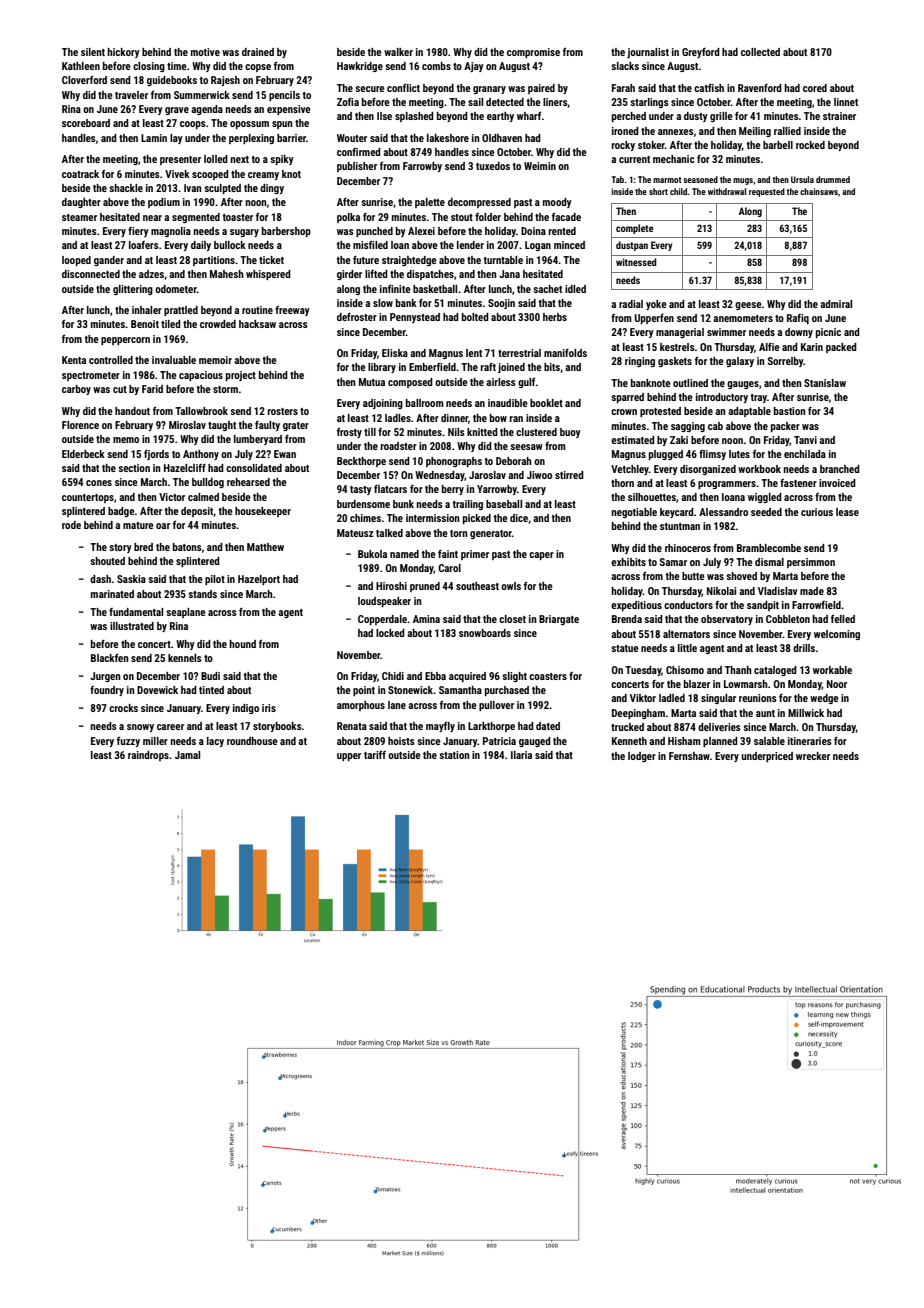 This image has width=924, height=1308. What do you see at coordinates (352, 726) in the image?
I see `Renata` at bounding box center [352, 726].
